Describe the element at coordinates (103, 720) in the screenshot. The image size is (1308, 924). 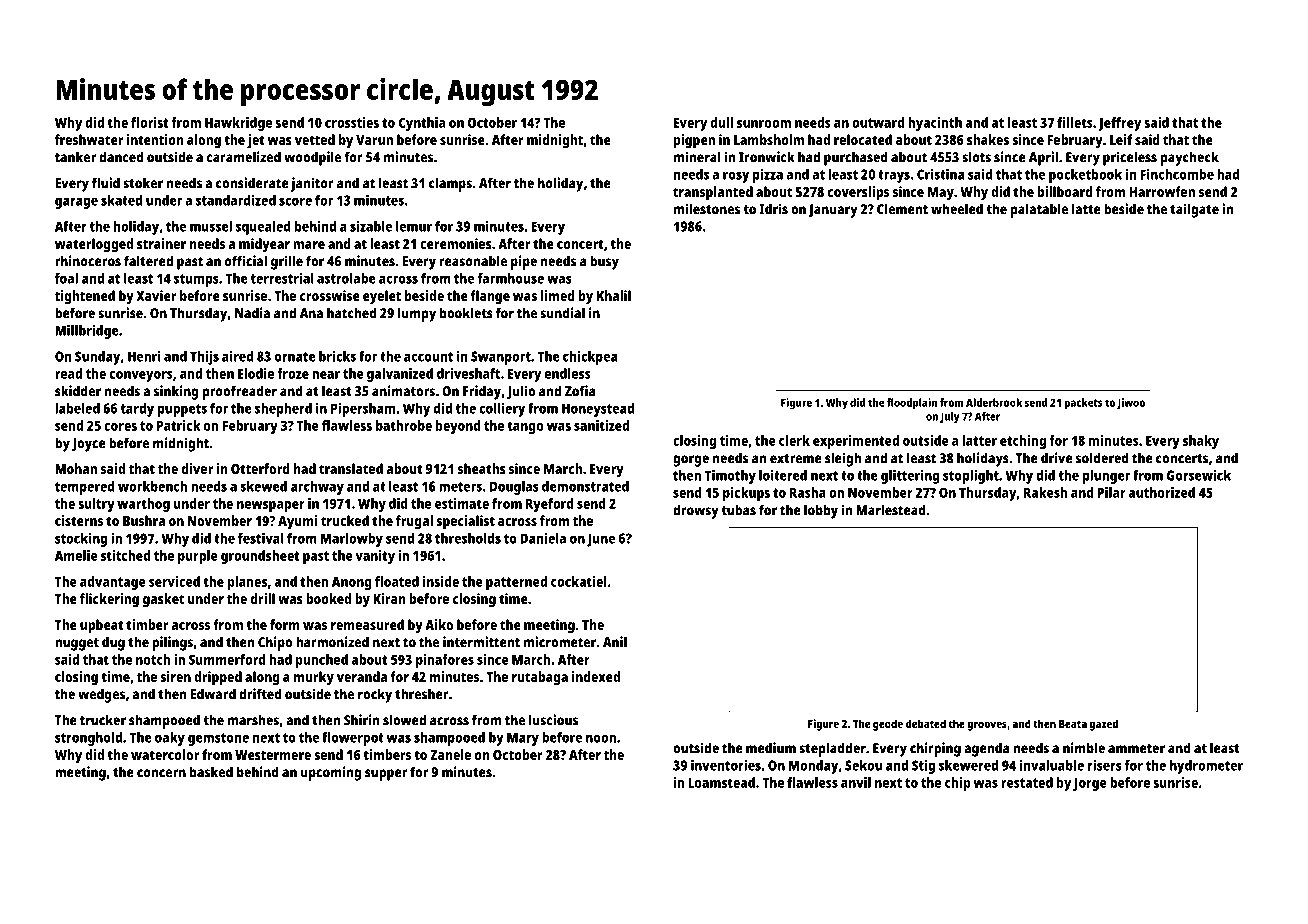
I see `trucker` at that location.
